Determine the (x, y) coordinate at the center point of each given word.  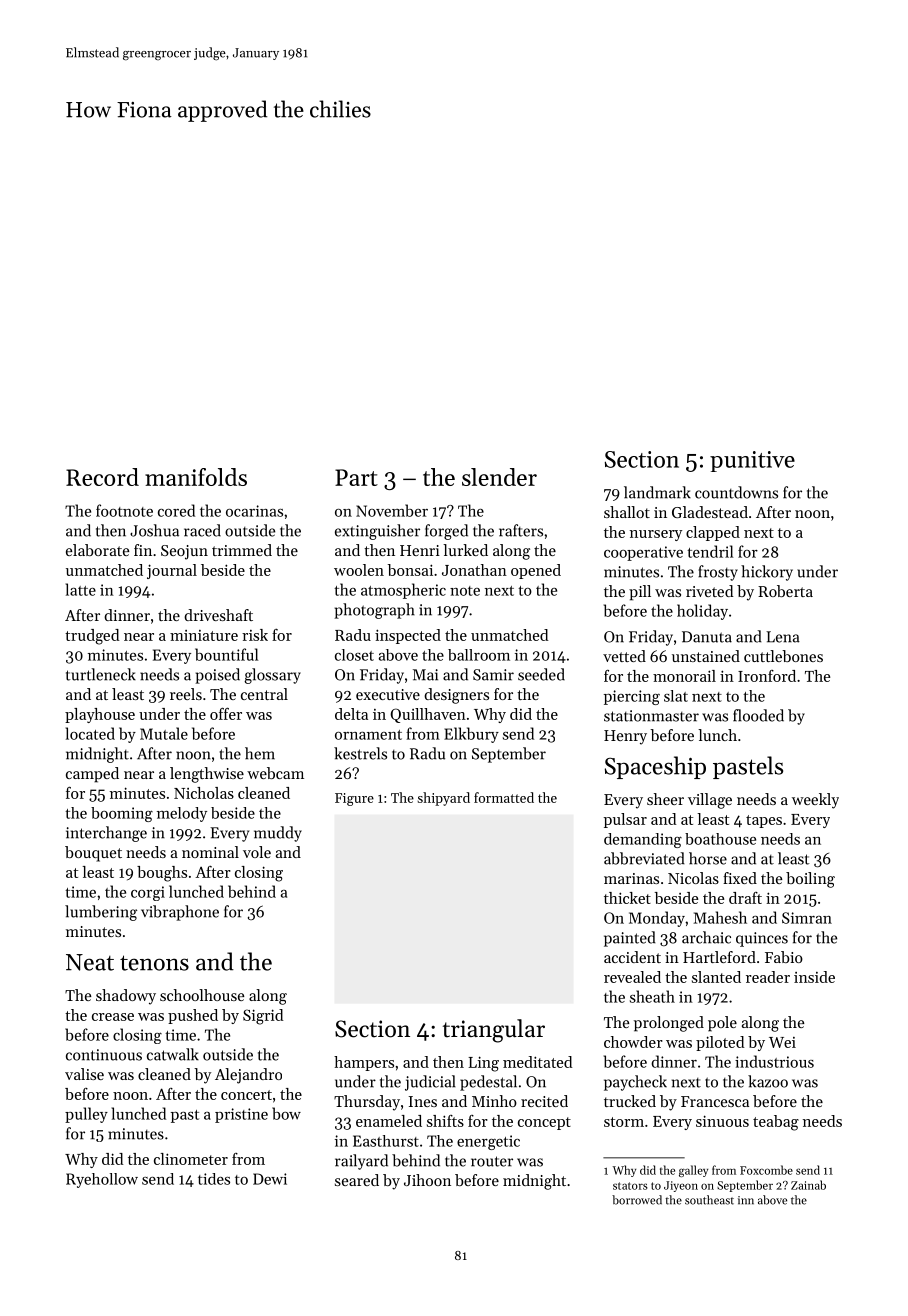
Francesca (715, 1101)
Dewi (270, 1179)
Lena (783, 637)
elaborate (97, 550)
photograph (374, 611)
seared (357, 1180)
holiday (702, 612)
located (90, 733)
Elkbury (471, 735)
